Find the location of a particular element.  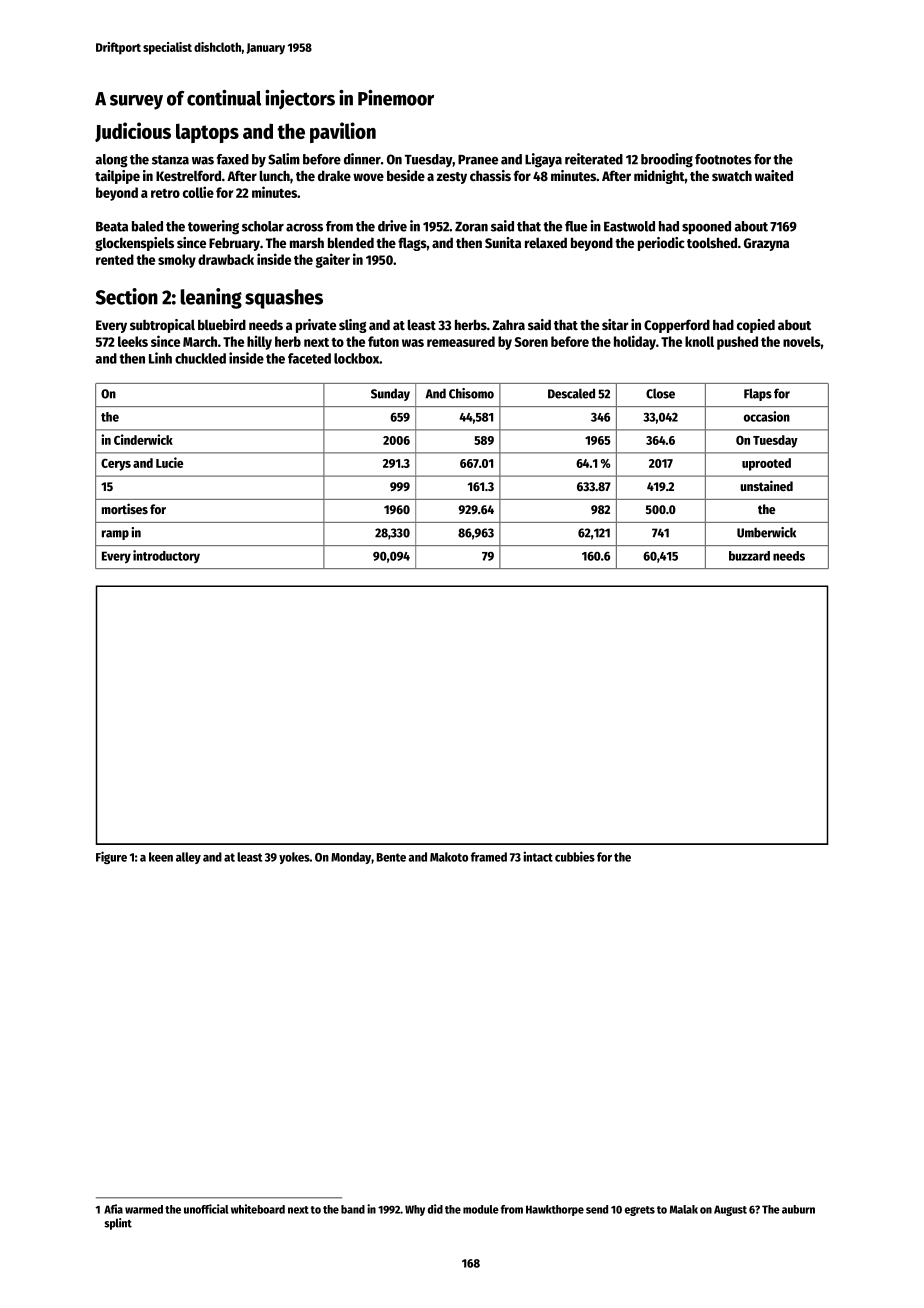

Makoto is located at coordinates (449, 857).
